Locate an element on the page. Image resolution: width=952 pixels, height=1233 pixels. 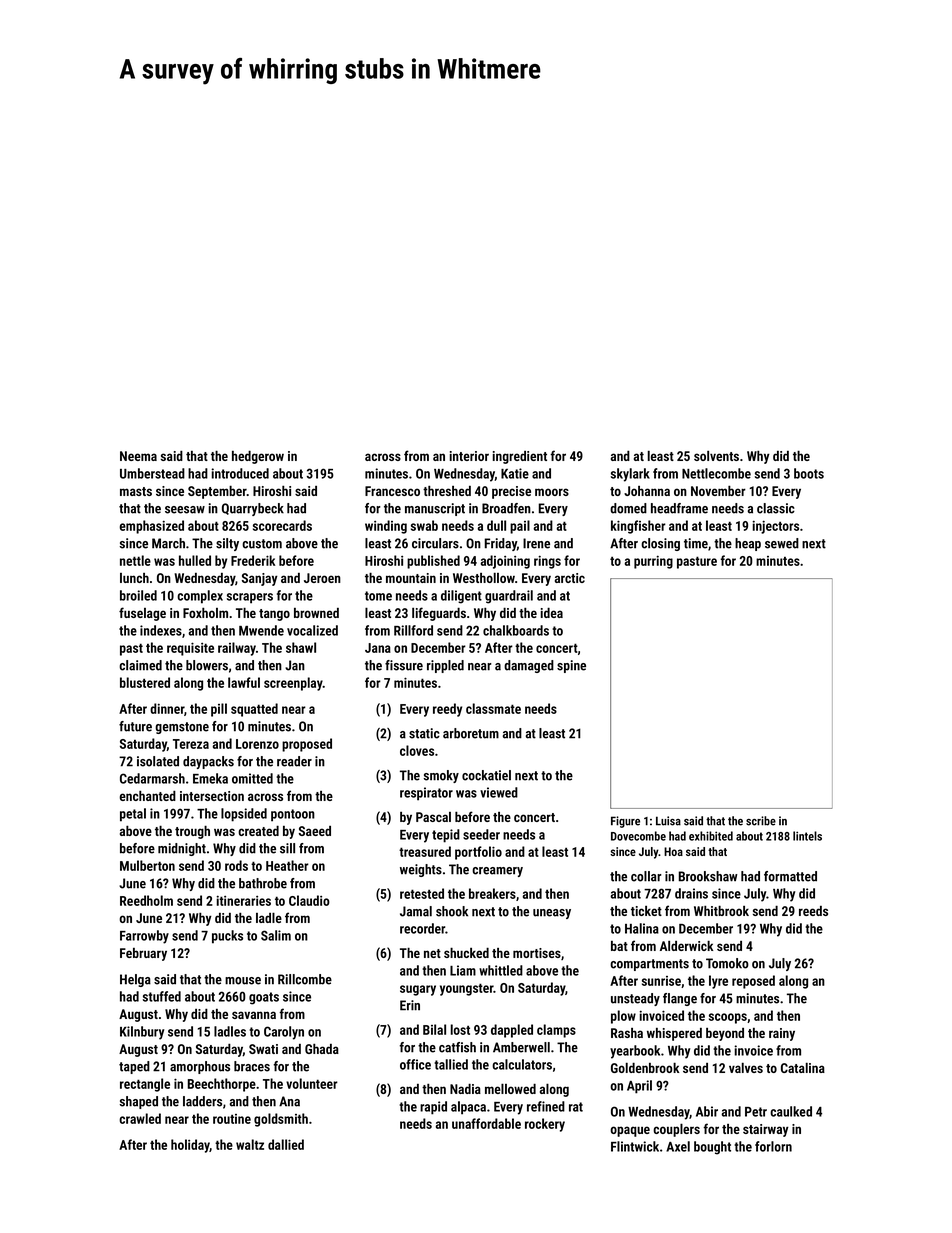
boots is located at coordinates (809, 473).
